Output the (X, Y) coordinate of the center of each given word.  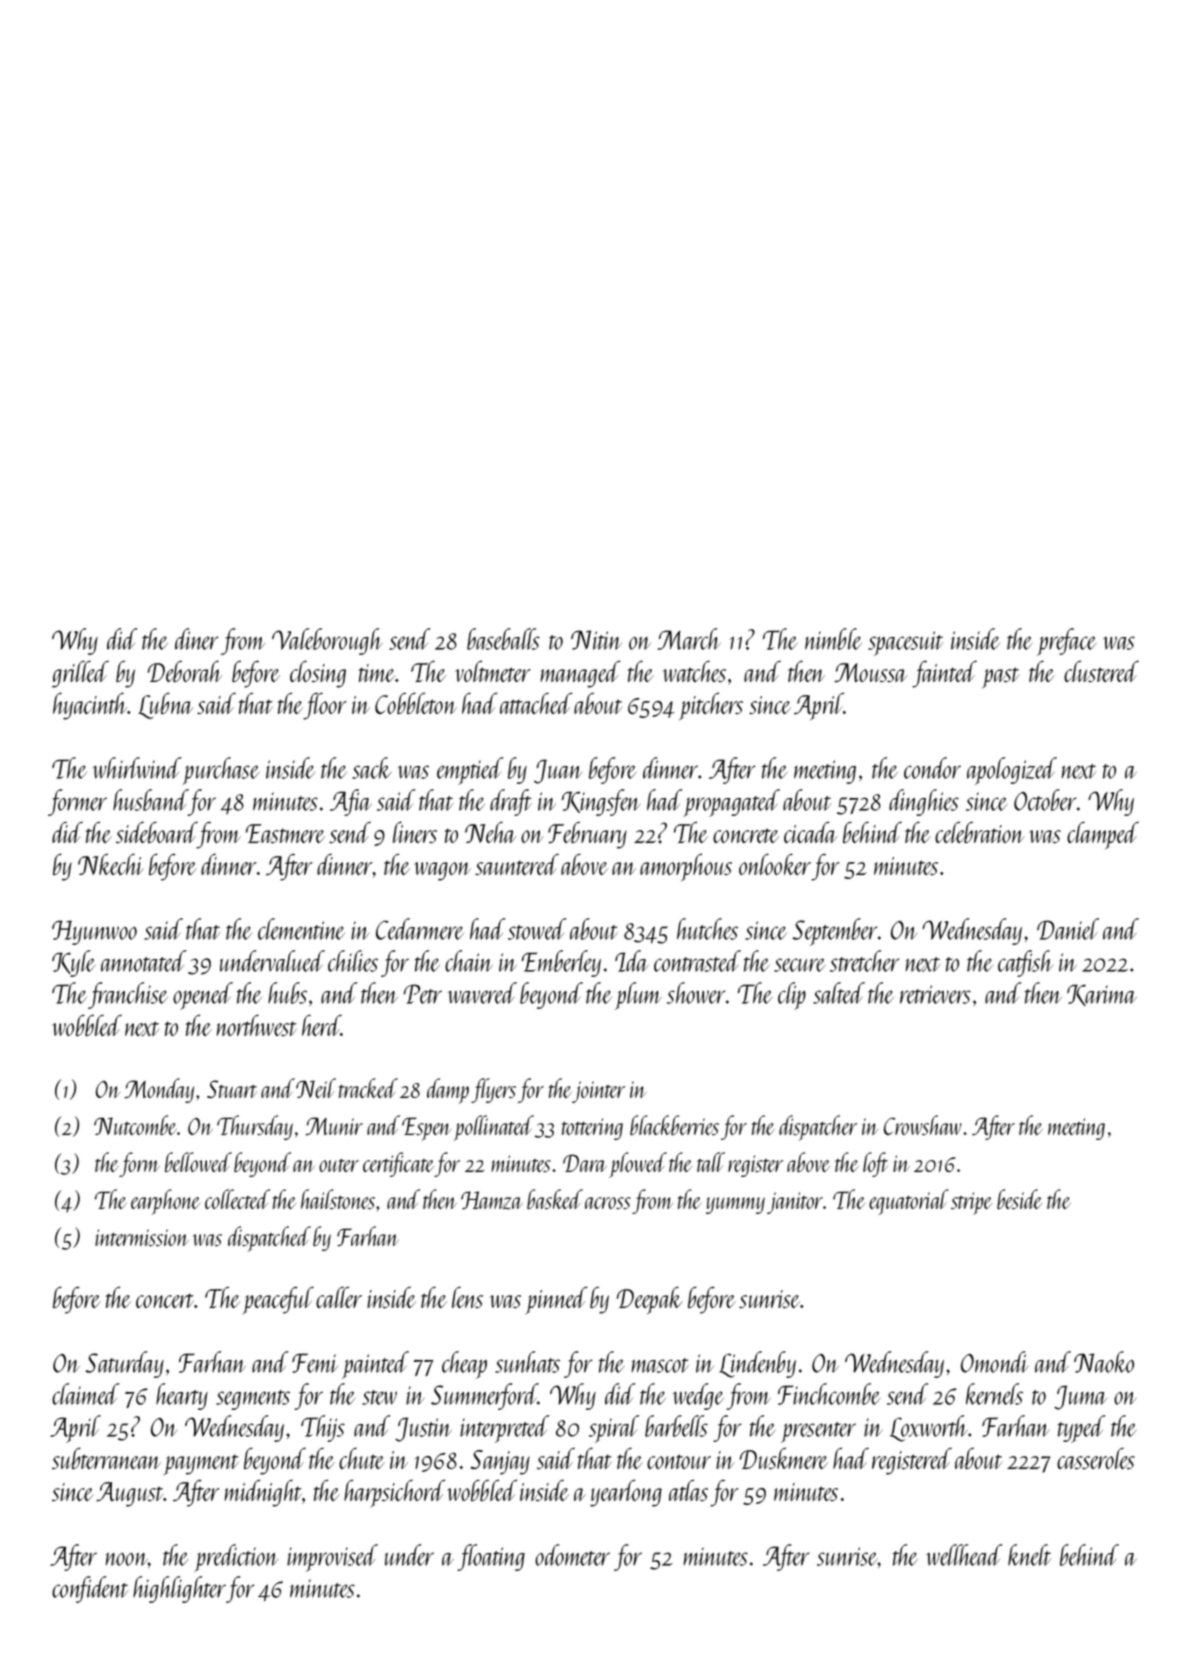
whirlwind (137, 768)
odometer (572, 1555)
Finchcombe (829, 1394)
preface (1066, 642)
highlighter (179, 1589)
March (689, 639)
